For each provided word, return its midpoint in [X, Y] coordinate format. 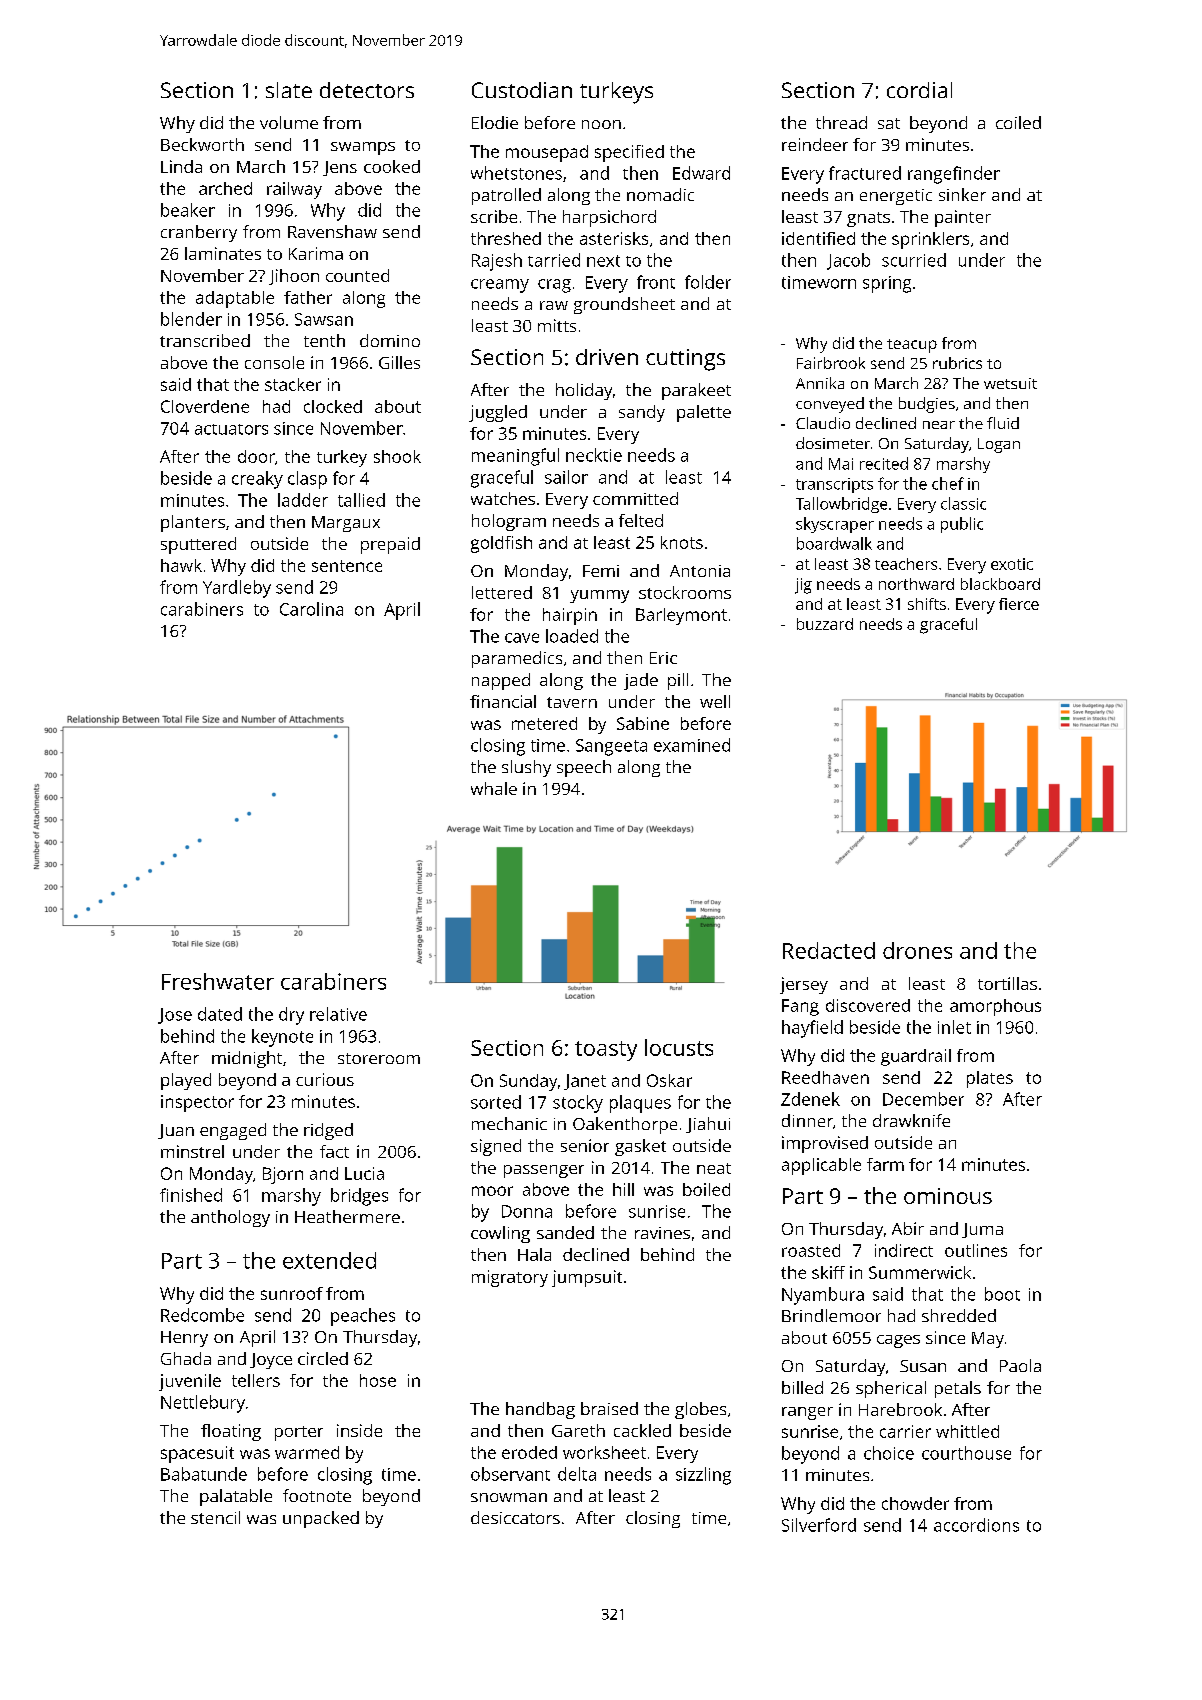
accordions [976, 1525]
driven [607, 357]
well [715, 701]
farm [885, 1164]
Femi [601, 571]
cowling [500, 1234]
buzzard [825, 624]
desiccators [515, 1517]
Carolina [311, 609]
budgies [927, 405]
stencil [215, 1517]
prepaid [390, 545]
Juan [176, 1131]
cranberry [199, 233]
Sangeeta [611, 747]
